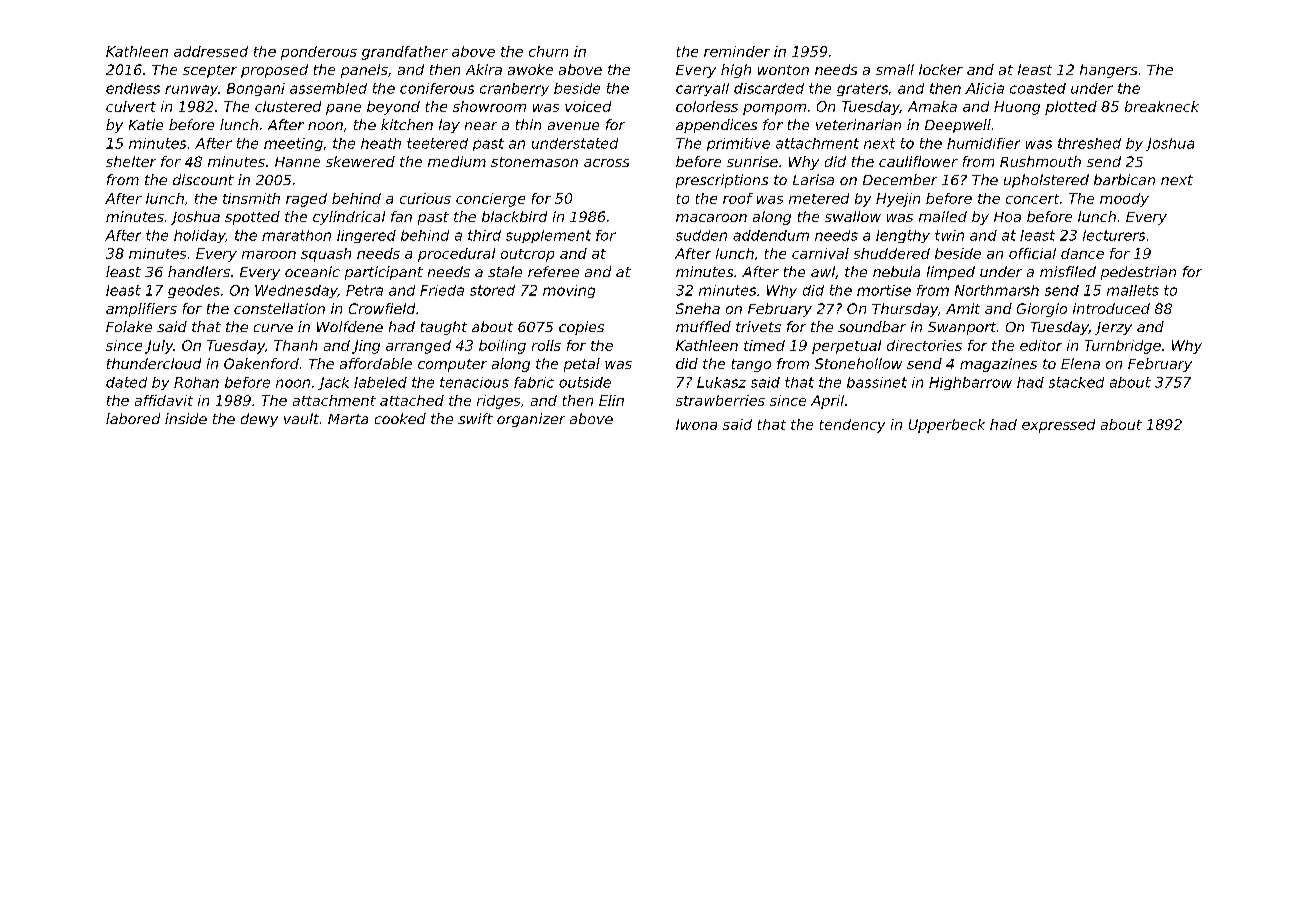  Describe the element at coordinates (962, 328) in the screenshot. I see `Swanport` at that location.
